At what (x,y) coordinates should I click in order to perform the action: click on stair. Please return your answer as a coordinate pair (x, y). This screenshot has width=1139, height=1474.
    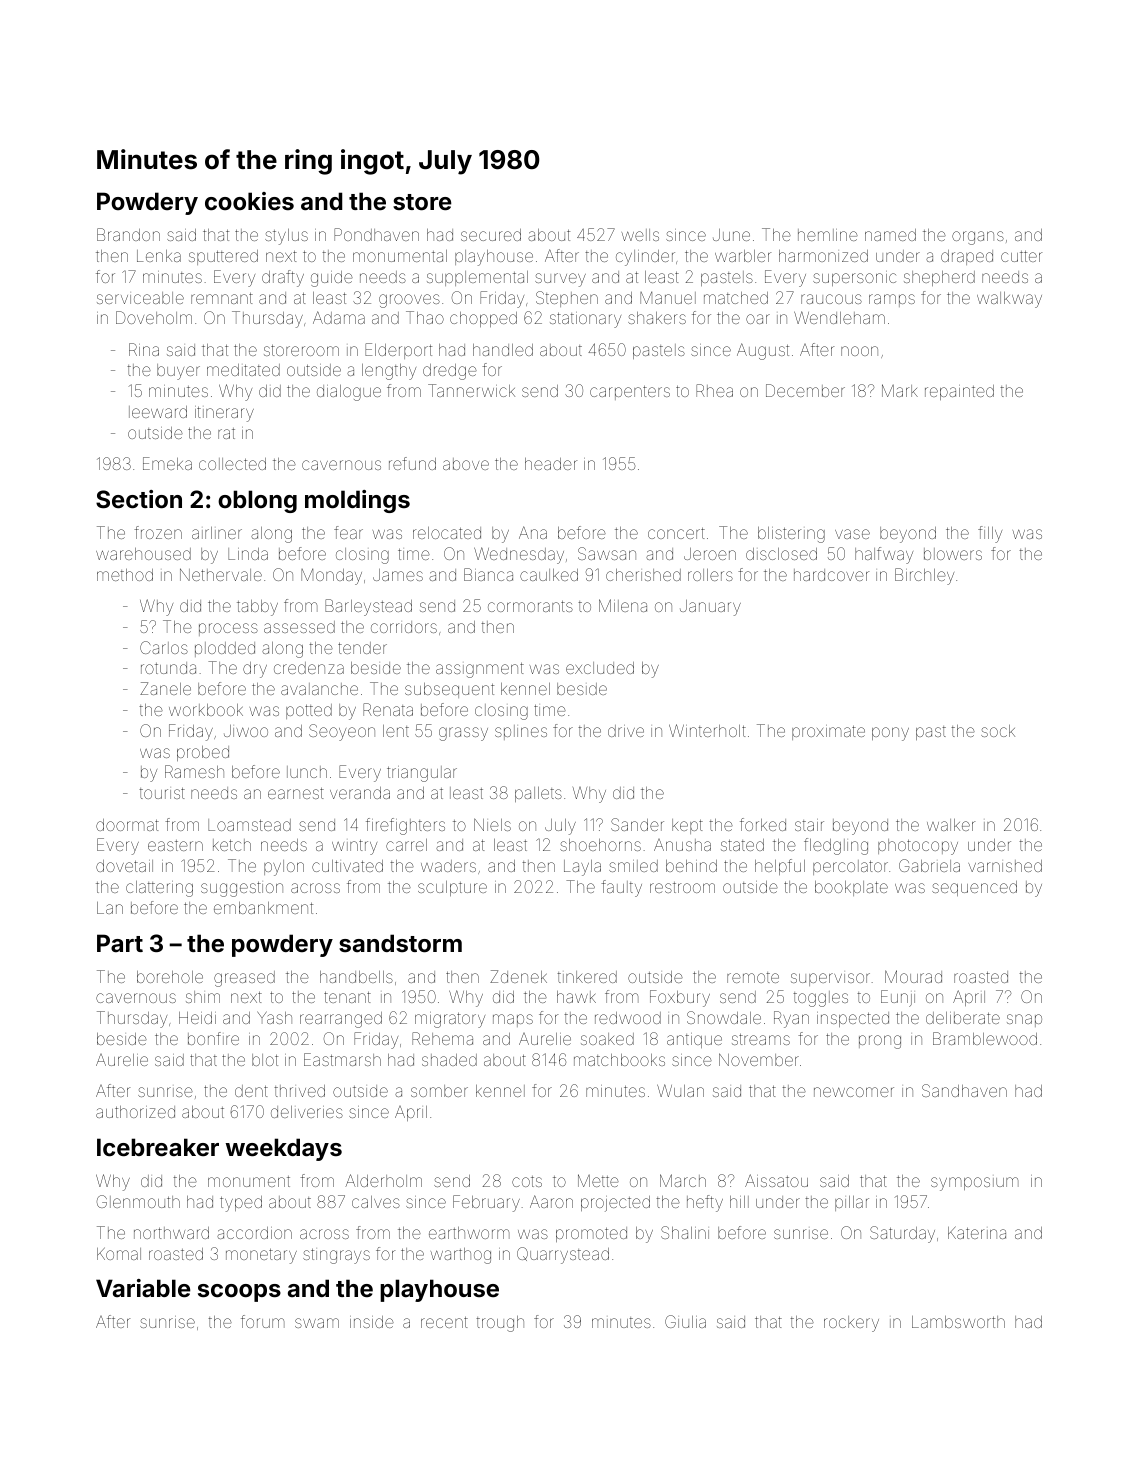
    Looking at the image, I should click on (809, 825).
